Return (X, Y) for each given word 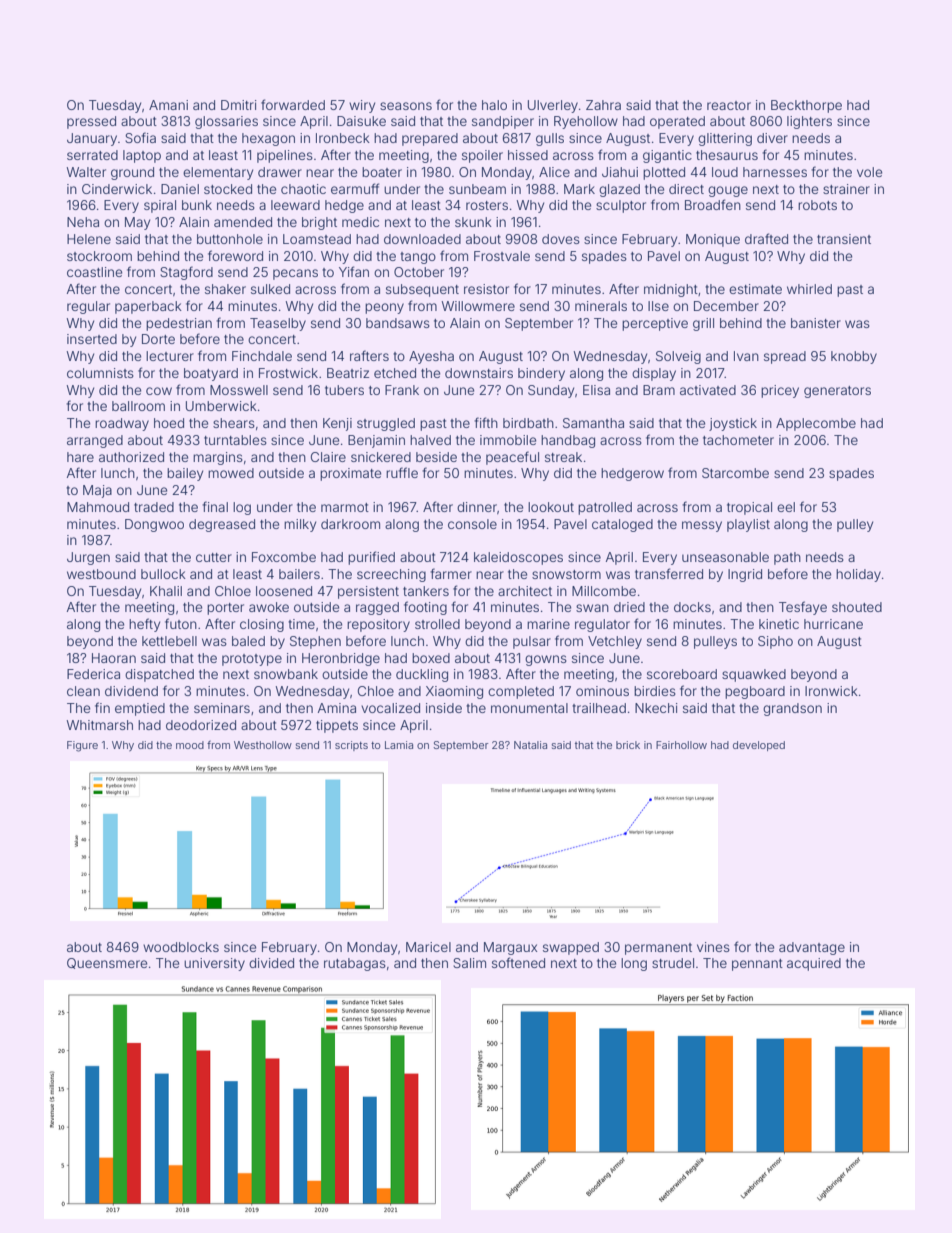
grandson (792, 709)
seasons (406, 106)
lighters (809, 122)
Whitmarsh (100, 725)
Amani (168, 105)
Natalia (530, 745)
